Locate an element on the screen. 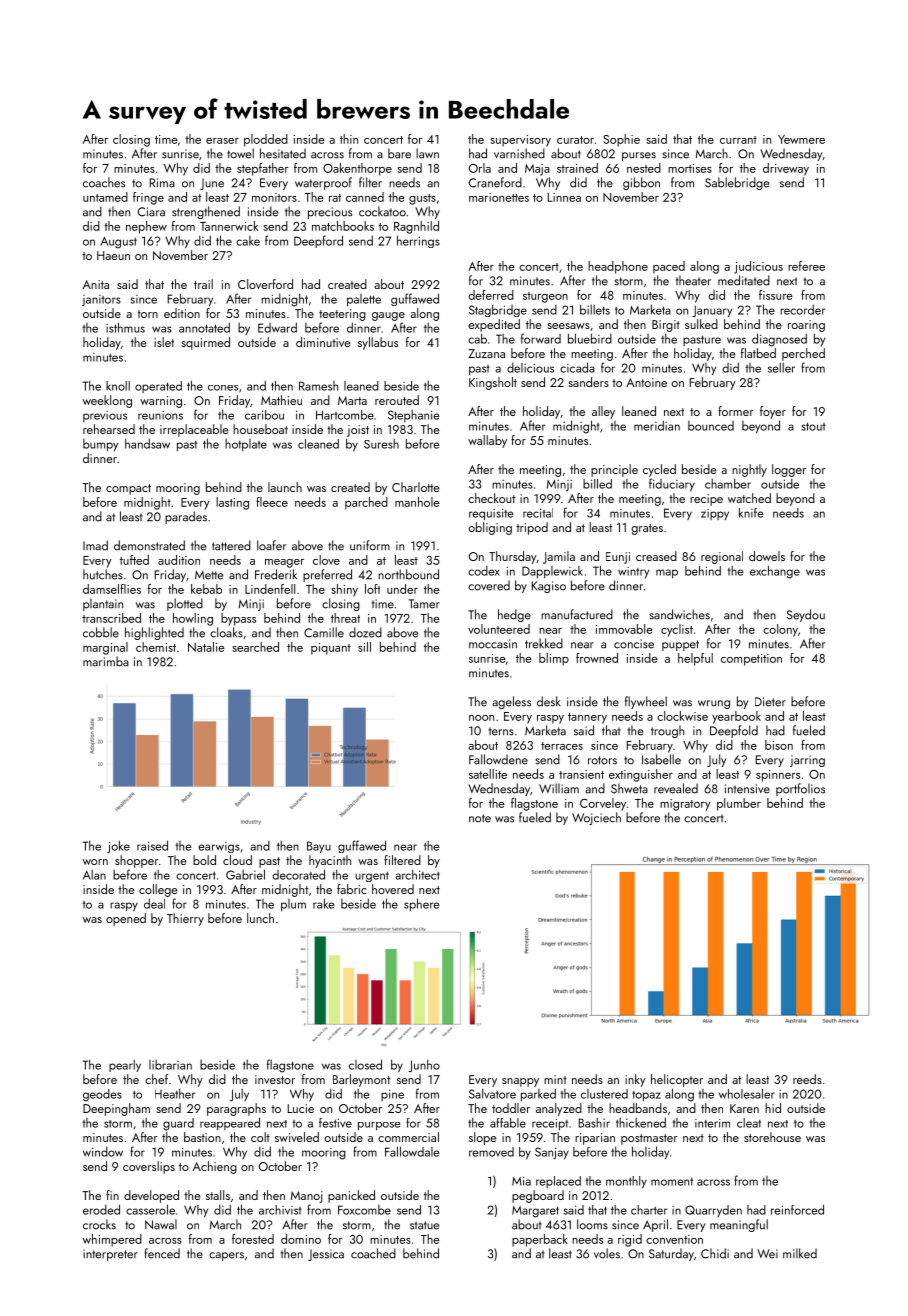 The height and width of the screenshot is (1316, 908). puppet is located at coordinates (680, 645).
